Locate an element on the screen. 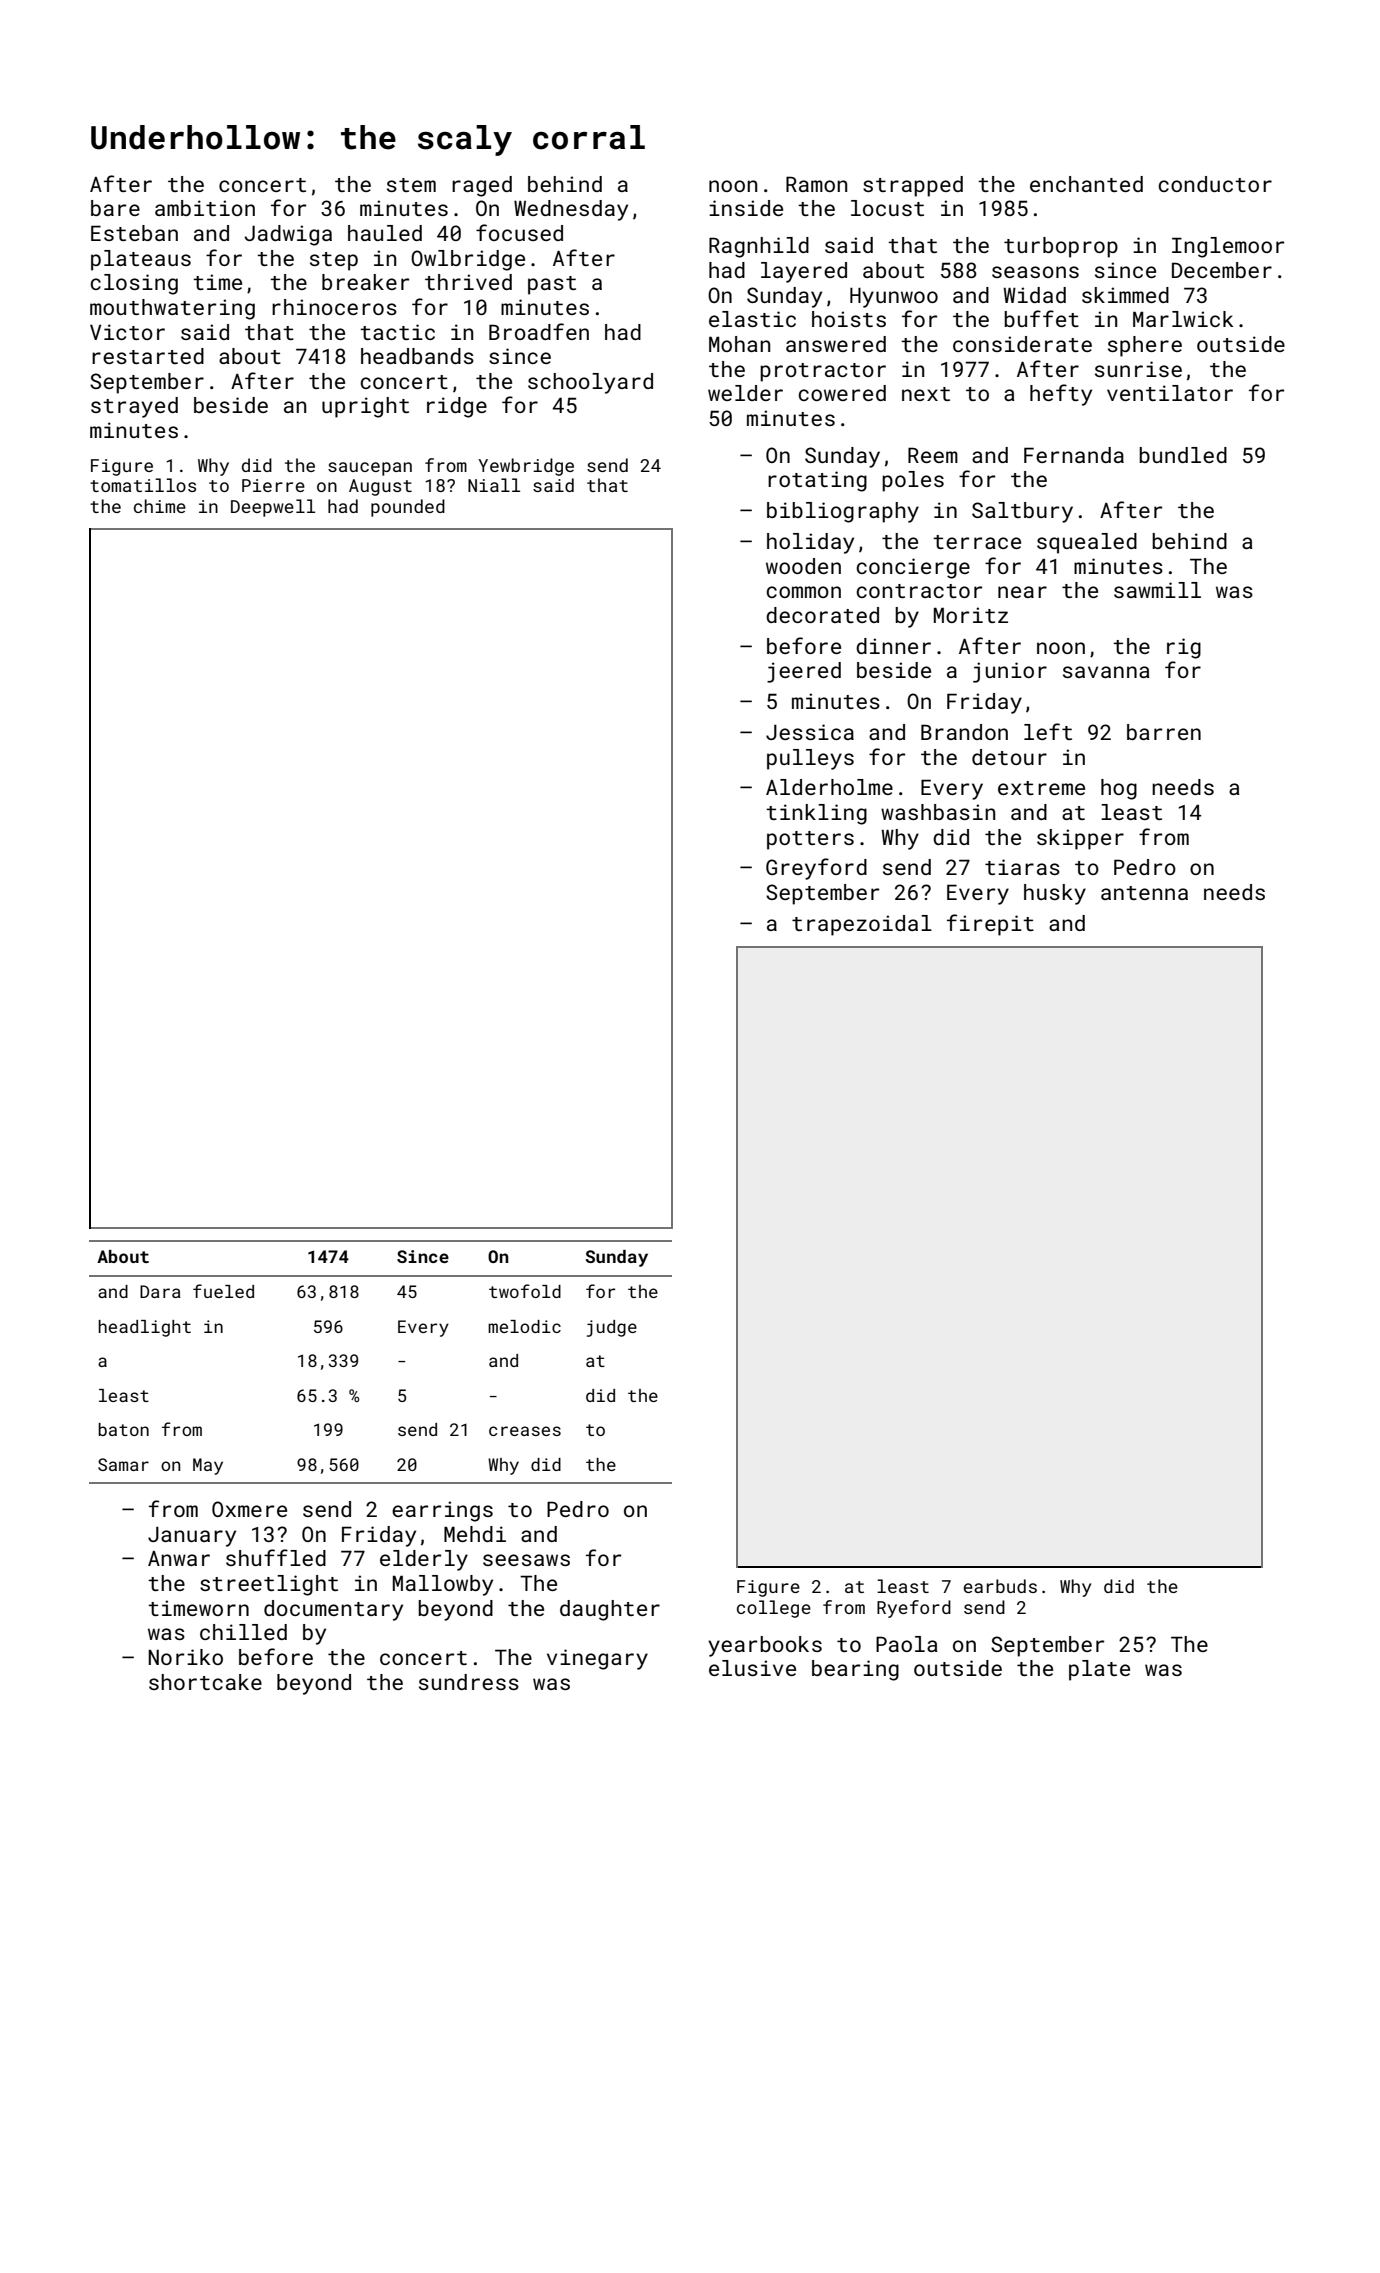  Niall is located at coordinates (494, 485).
